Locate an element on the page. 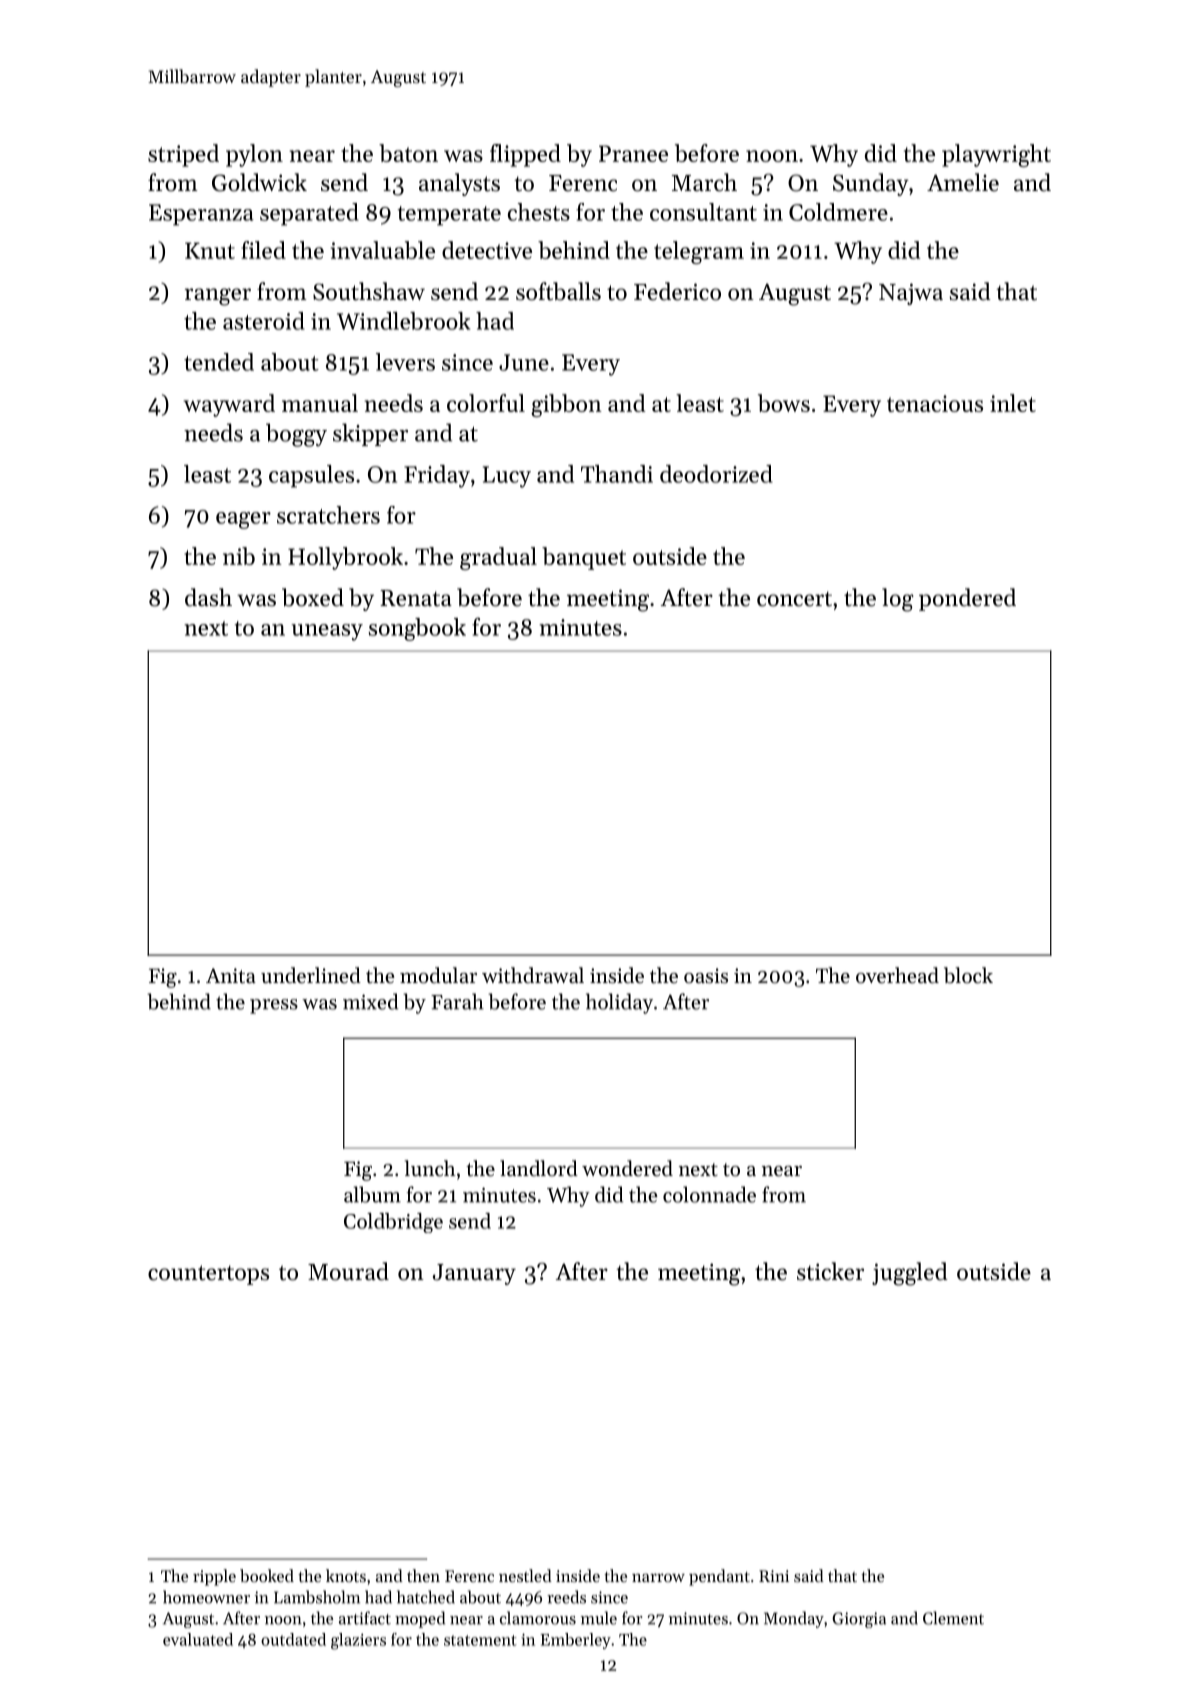 The height and width of the document is (1696, 1199). bows is located at coordinates (784, 403).
